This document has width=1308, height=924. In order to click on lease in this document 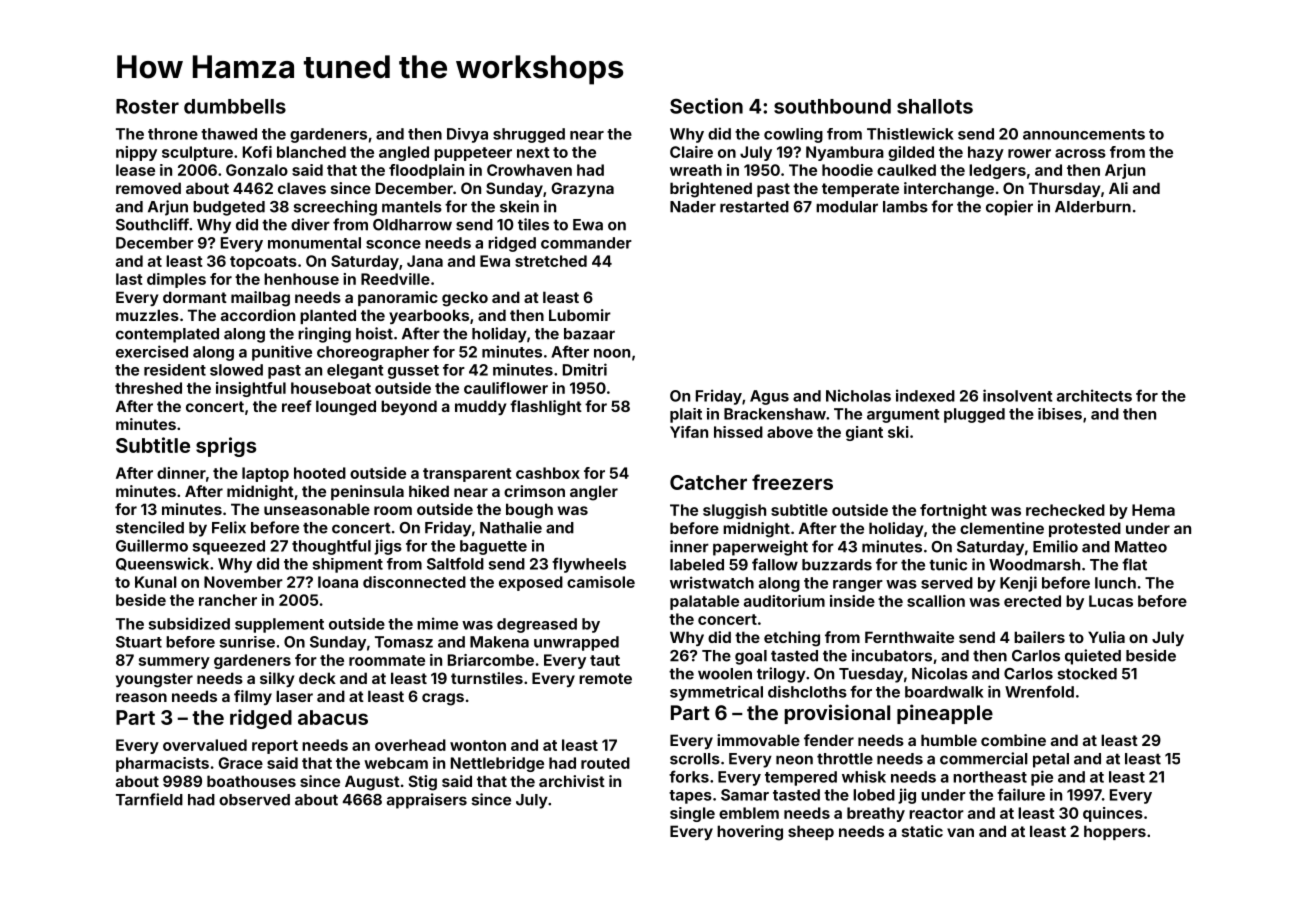, I will do `click(135, 170)`.
